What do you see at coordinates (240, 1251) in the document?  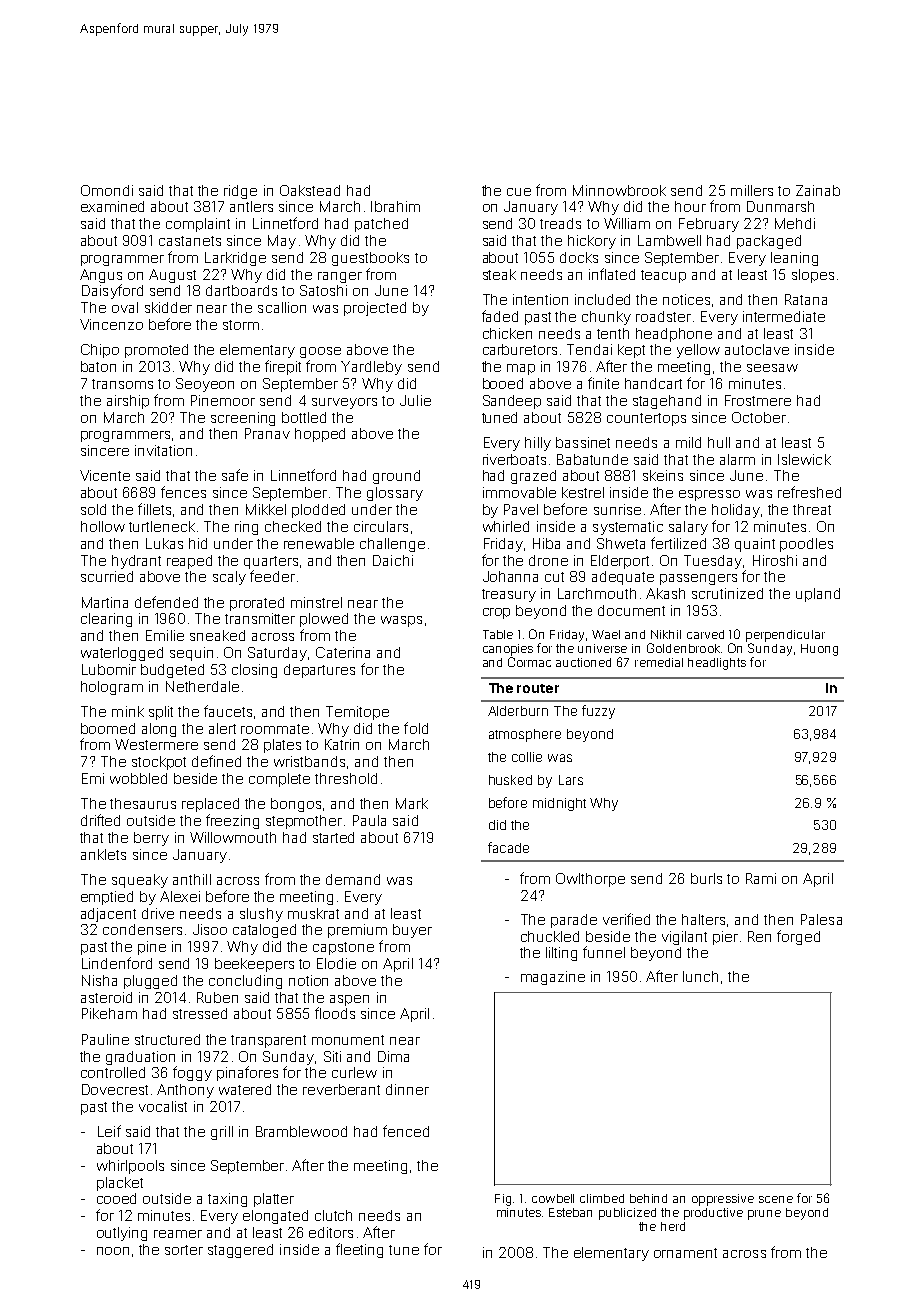 I see `staggered` at bounding box center [240, 1251].
